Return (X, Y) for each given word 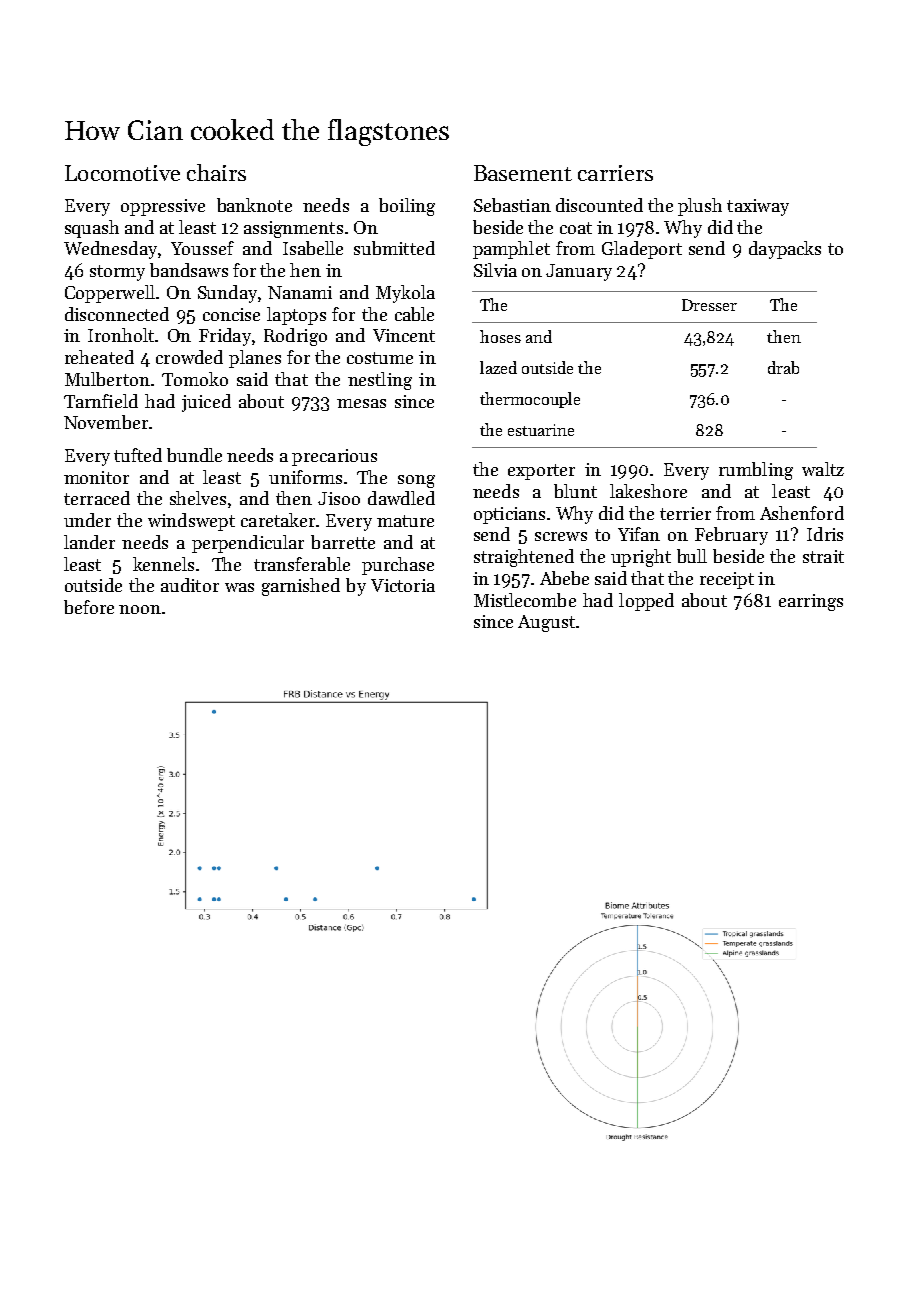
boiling (407, 207)
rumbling (756, 471)
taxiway (758, 207)
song (416, 481)
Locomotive (122, 173)
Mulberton (107, 379)
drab (783, 367)
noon (140, 609)
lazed (498, 367)
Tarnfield (101, 401)
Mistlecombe (525, 600)
